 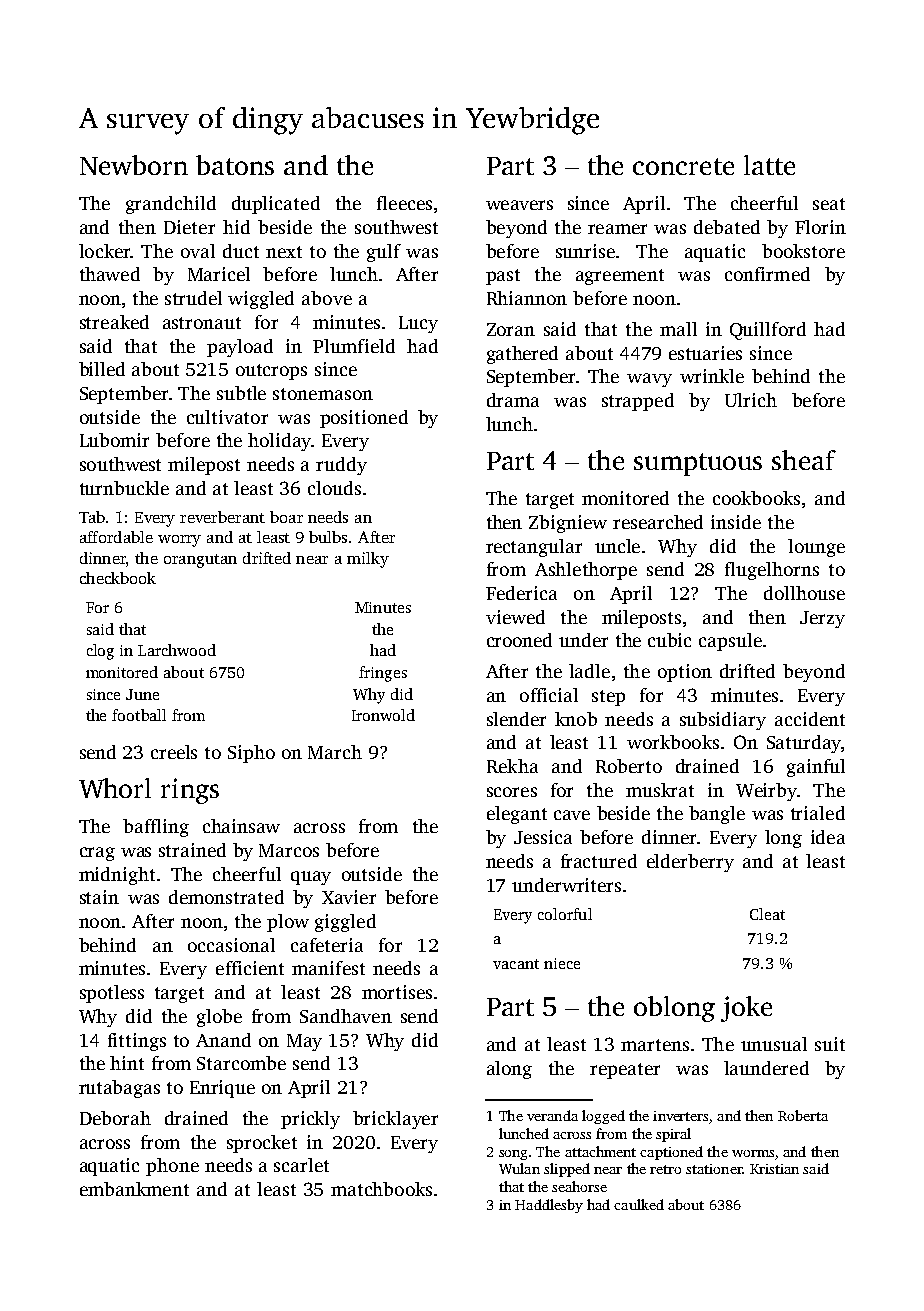 What do you see at coordinates (515, 617) in the screenshot?
I see `viewed` at bounding box center [515, 617].
